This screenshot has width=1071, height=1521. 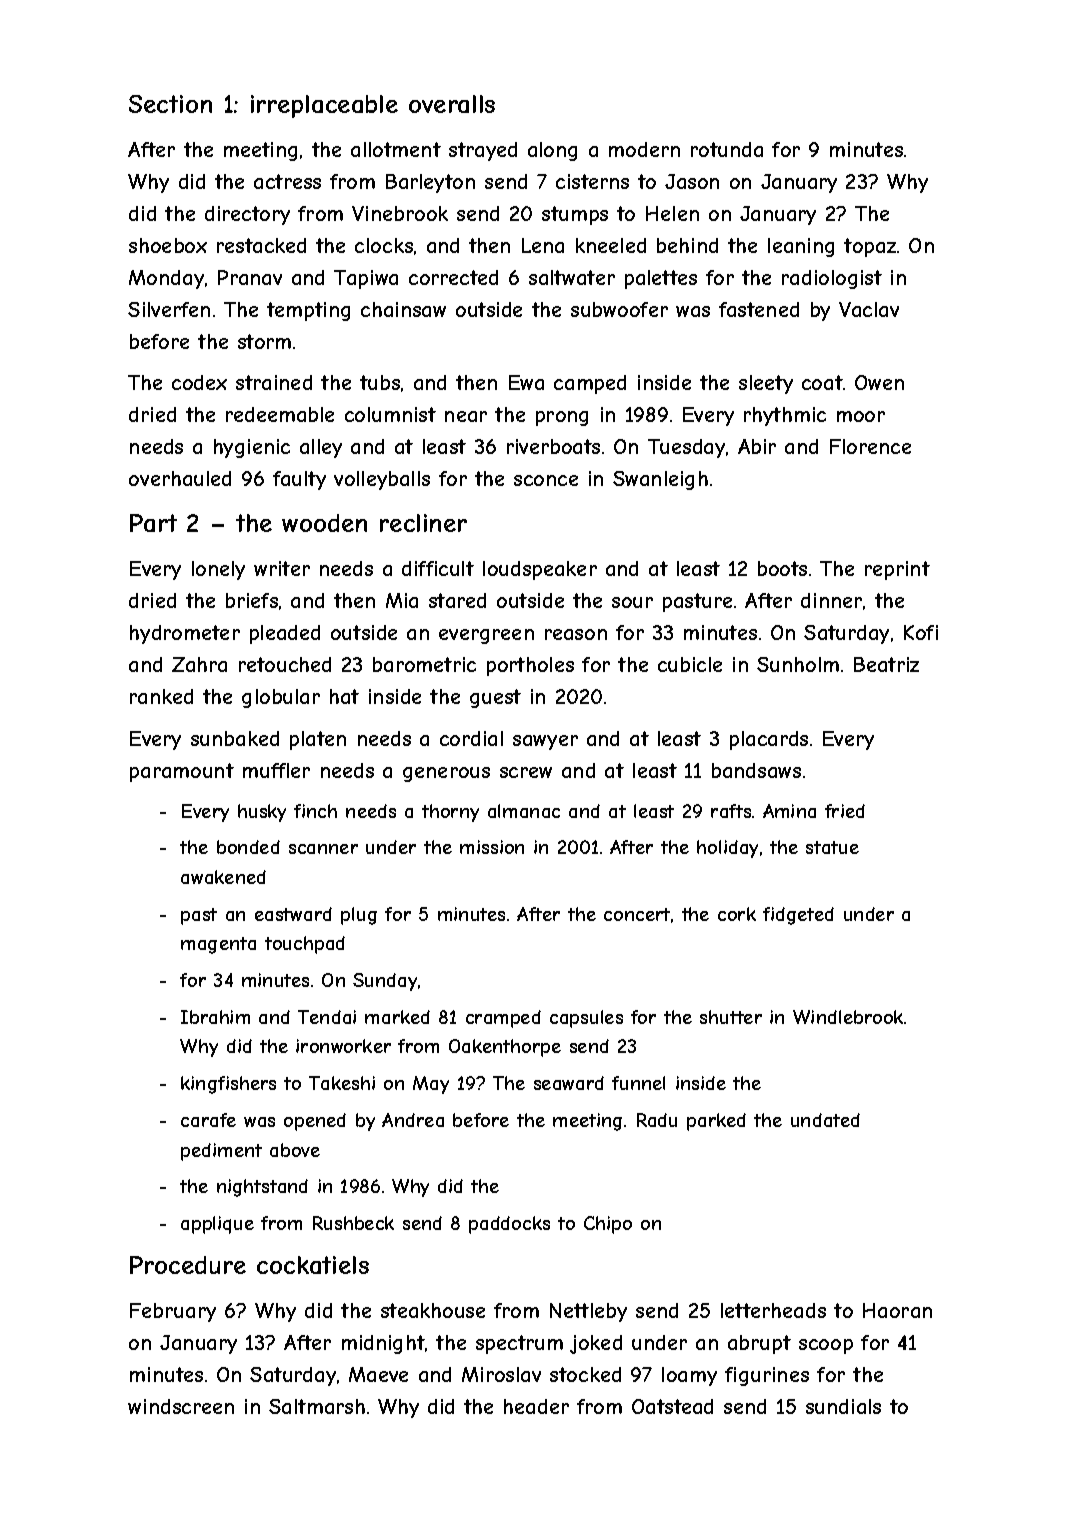 What do you see at coordinates (324, 106) in the screenshot?
I see `irreplaceable` at bounding box center [324, 106].
